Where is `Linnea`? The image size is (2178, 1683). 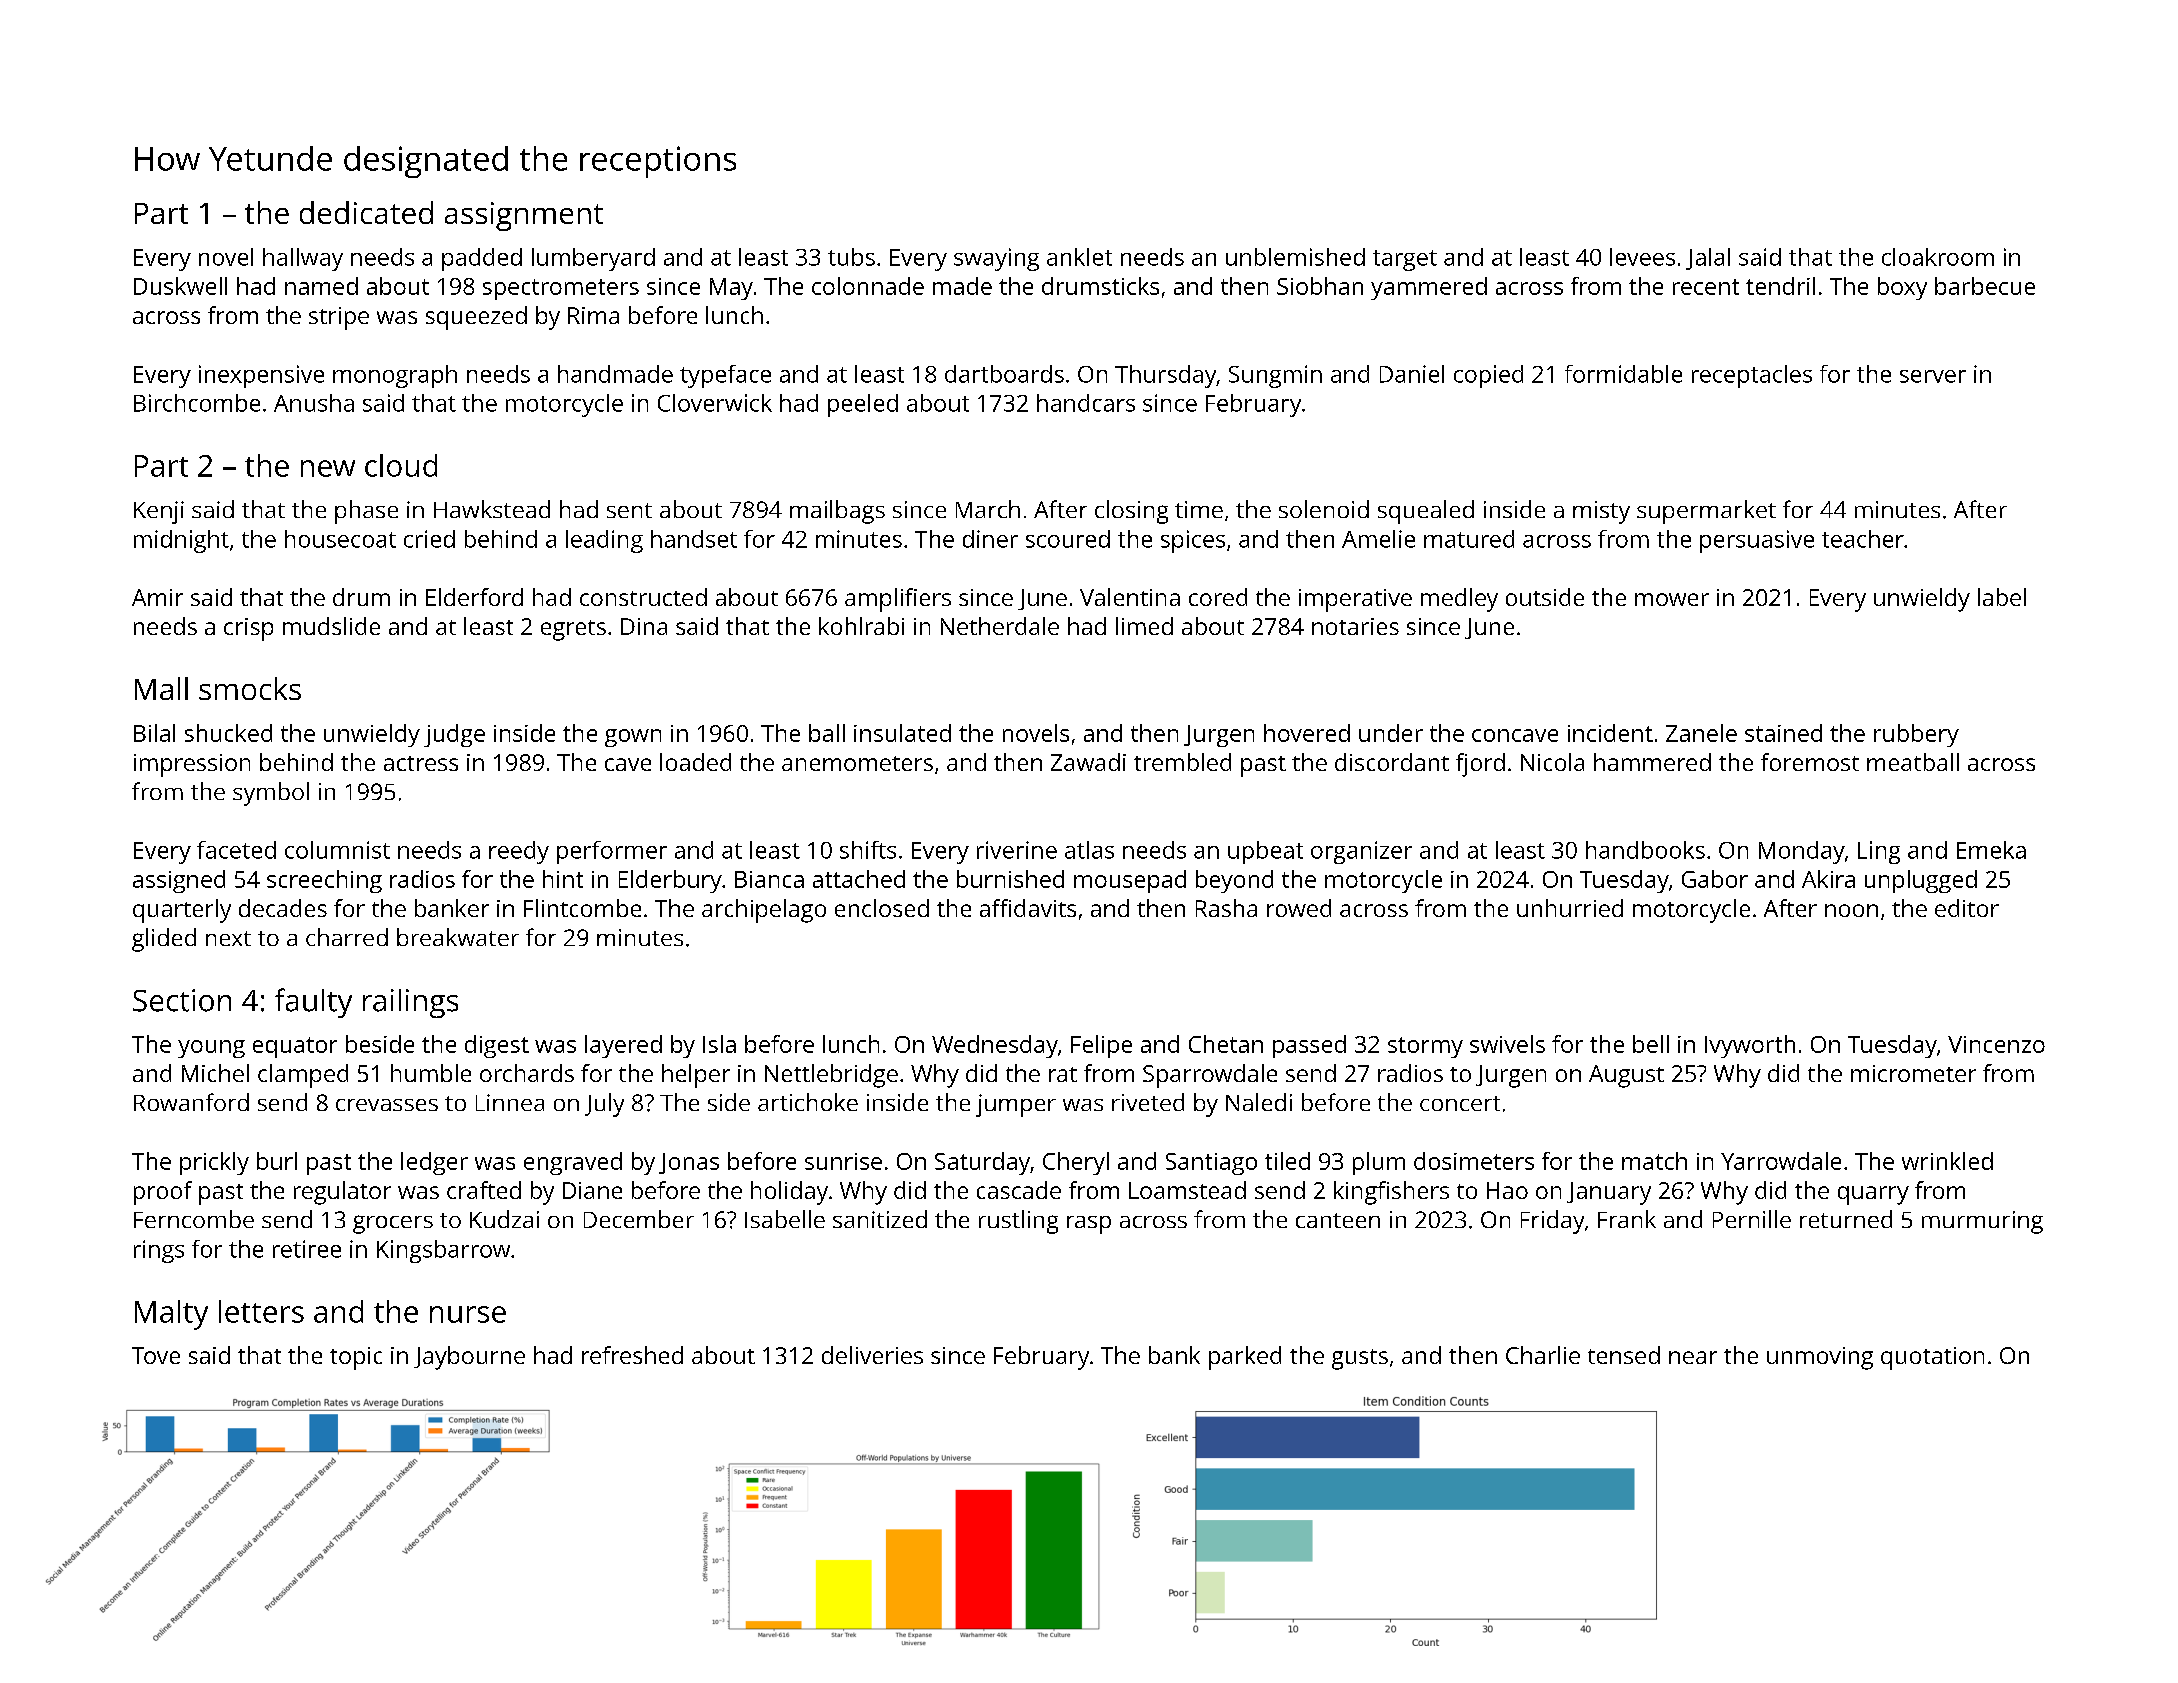
Linnea is located at coordinates (510, 1102).
